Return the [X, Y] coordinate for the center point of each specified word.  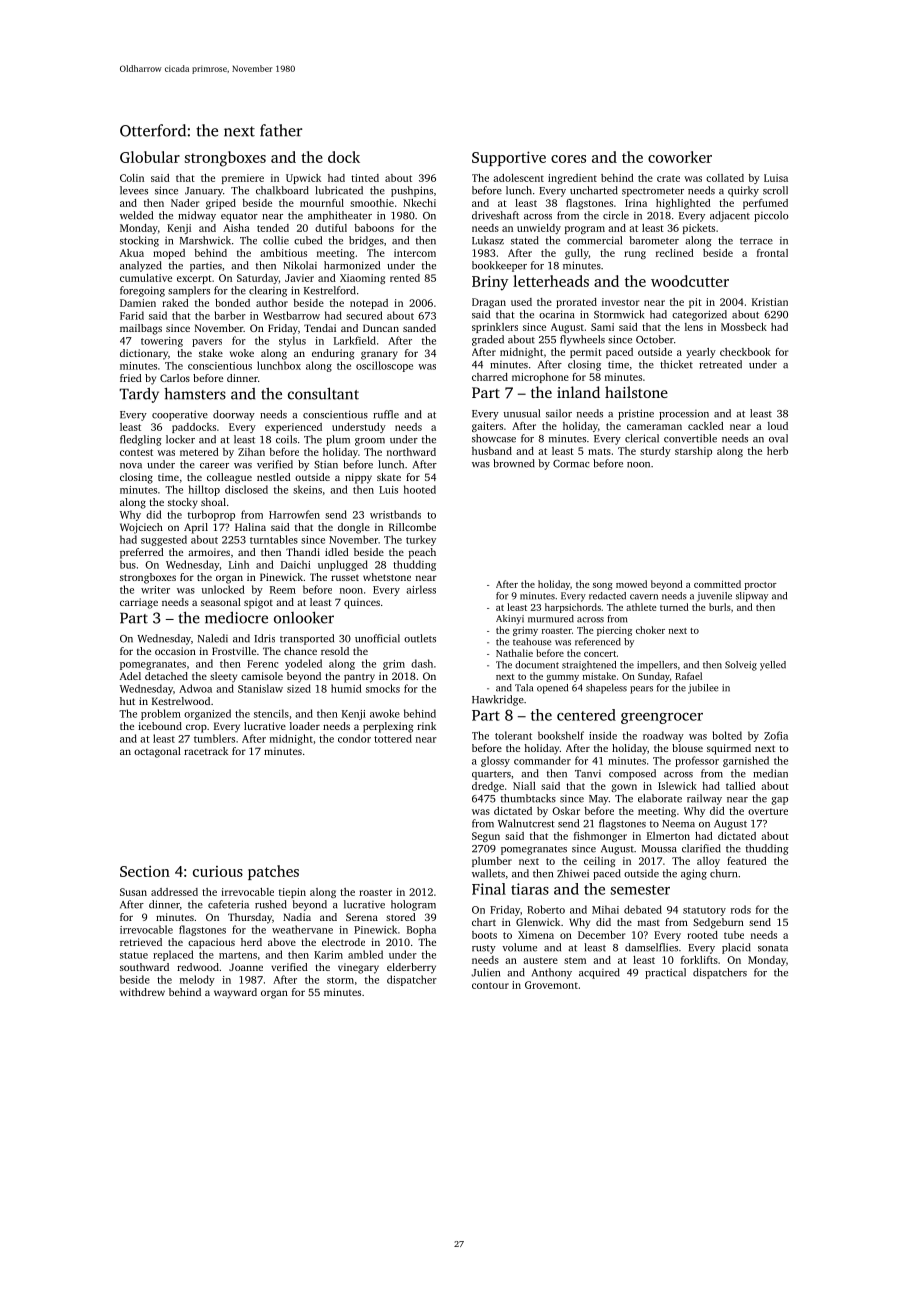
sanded [419, 328]
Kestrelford [330, 290]
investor [620, 302]
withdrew [142, 992]
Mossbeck [744, 327]
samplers [189, 291]
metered [199, 452]
